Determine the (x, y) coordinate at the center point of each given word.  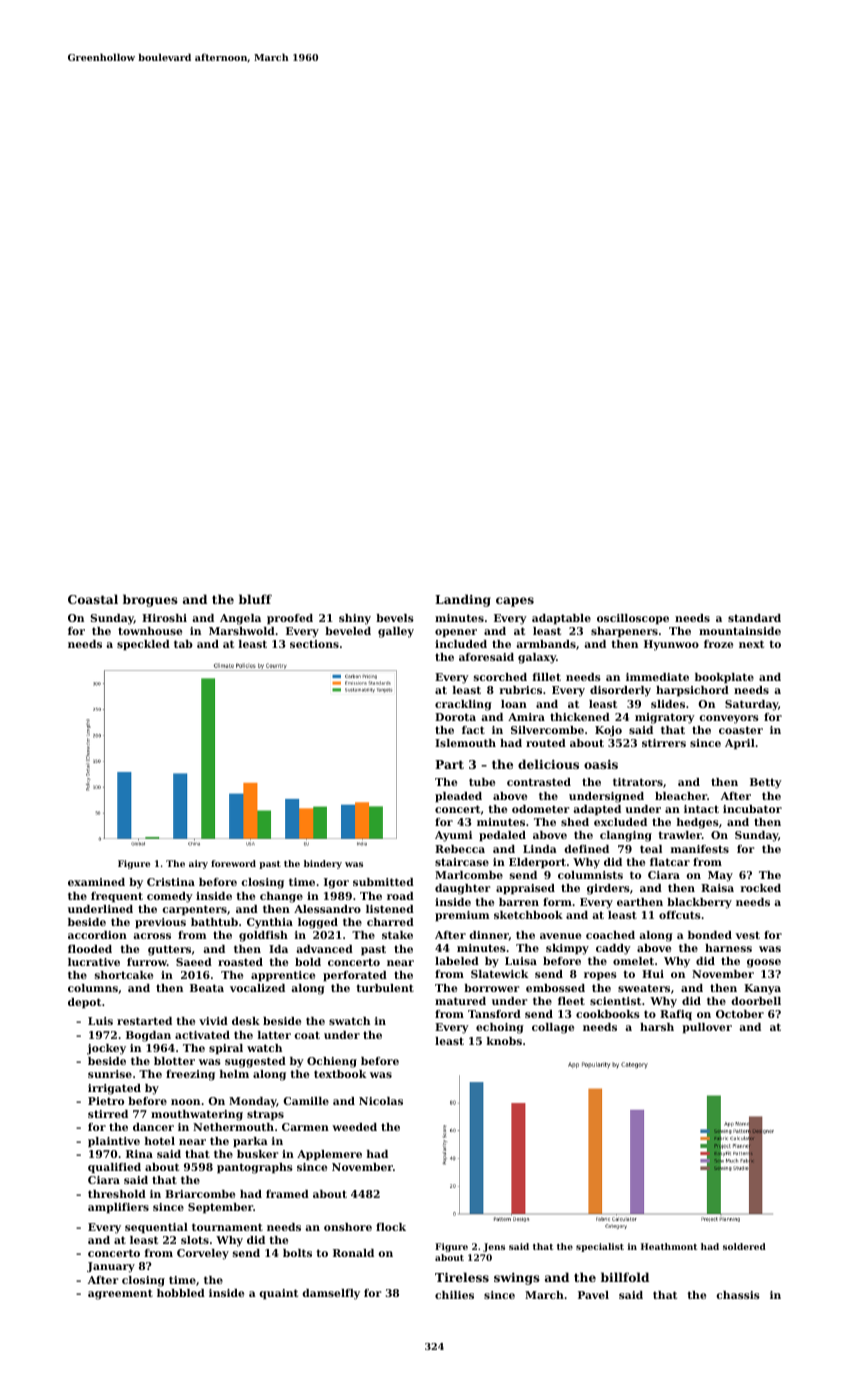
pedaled (502, 836)
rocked (760, 888)
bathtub (214, 922)
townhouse (150, 631)
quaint (278, 1294)
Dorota (455, 717)
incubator (752, 809)
